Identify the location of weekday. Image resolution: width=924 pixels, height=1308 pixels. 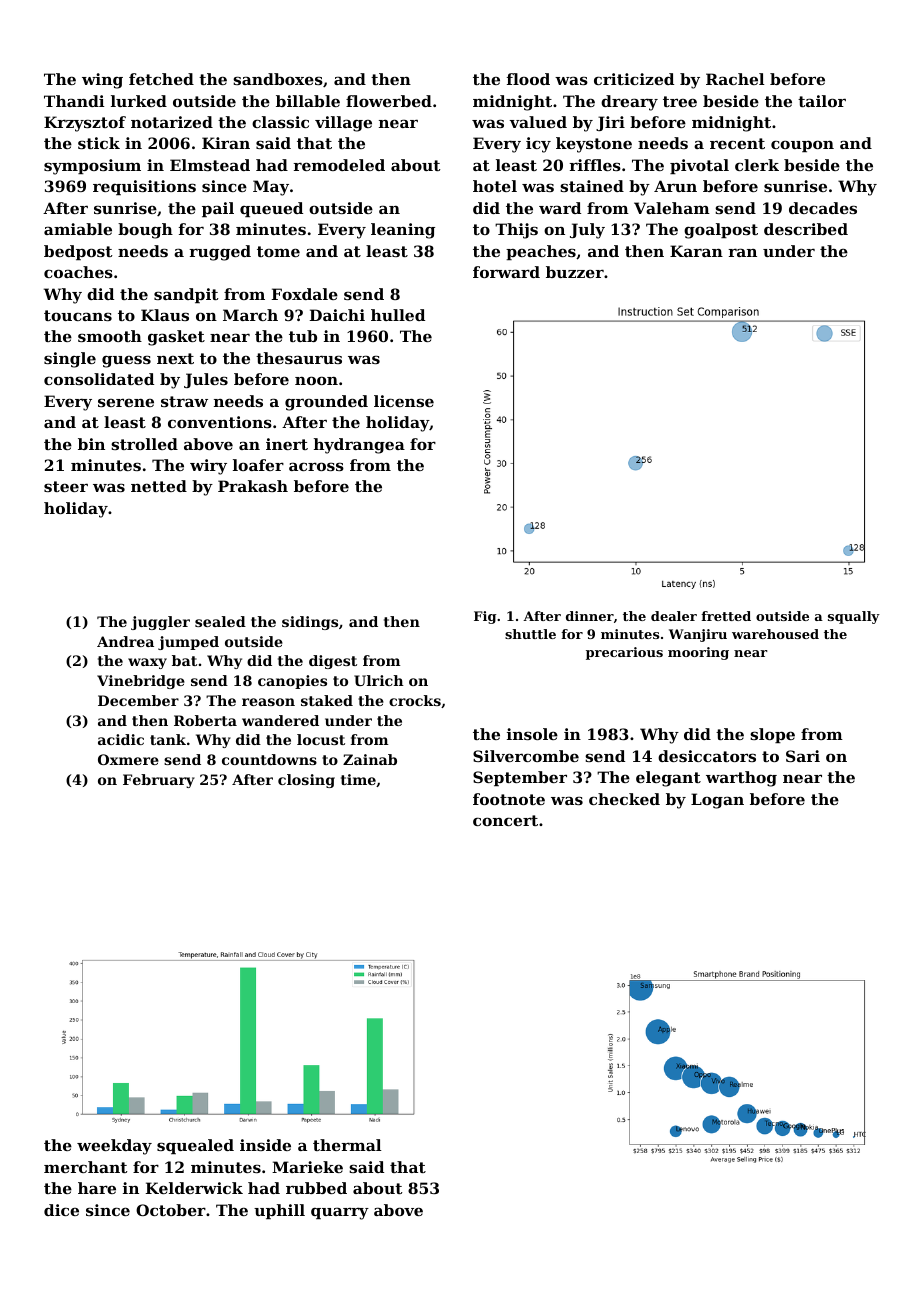
(114, 1147).
